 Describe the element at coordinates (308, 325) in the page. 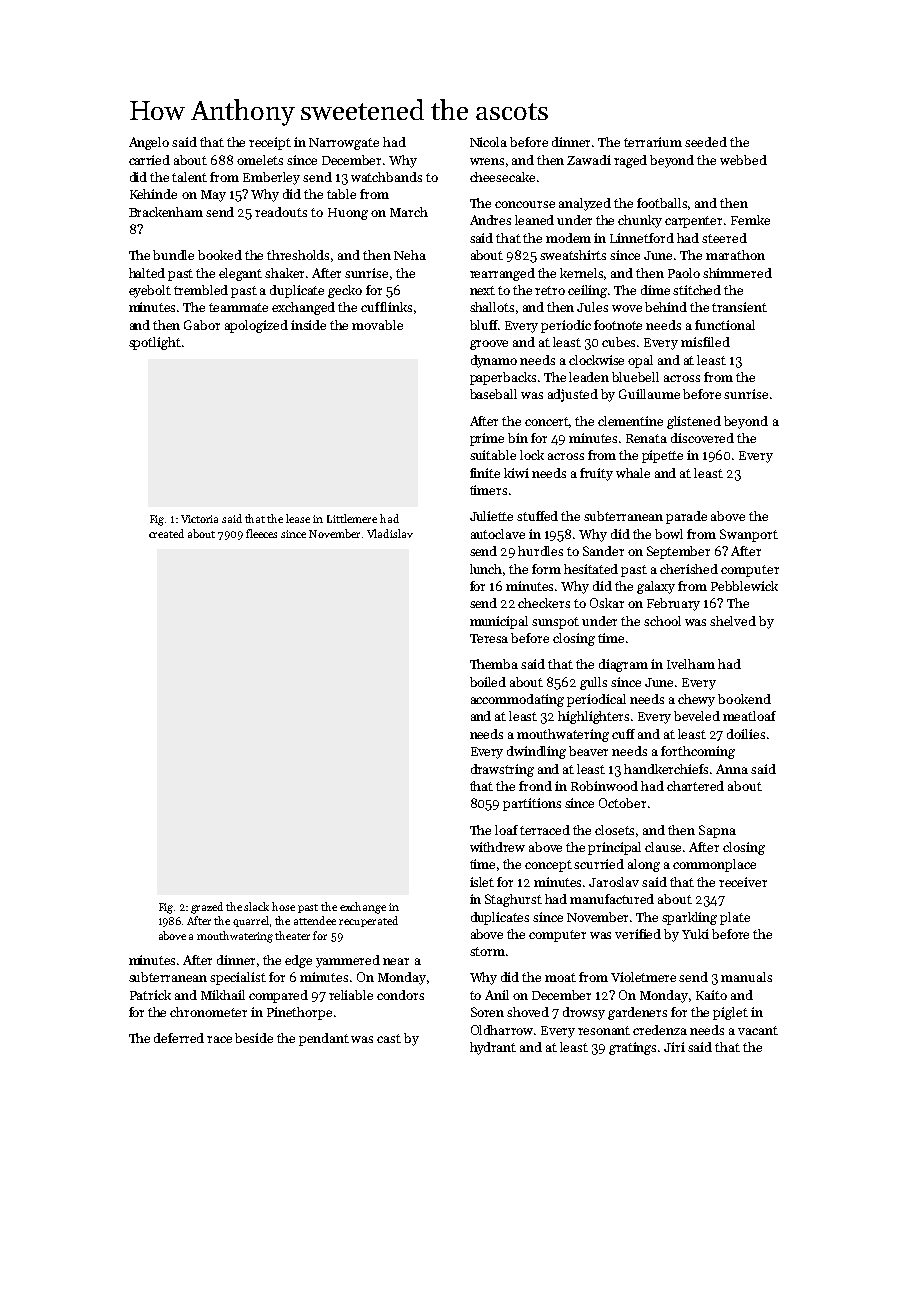

I see `inside` at that location.
